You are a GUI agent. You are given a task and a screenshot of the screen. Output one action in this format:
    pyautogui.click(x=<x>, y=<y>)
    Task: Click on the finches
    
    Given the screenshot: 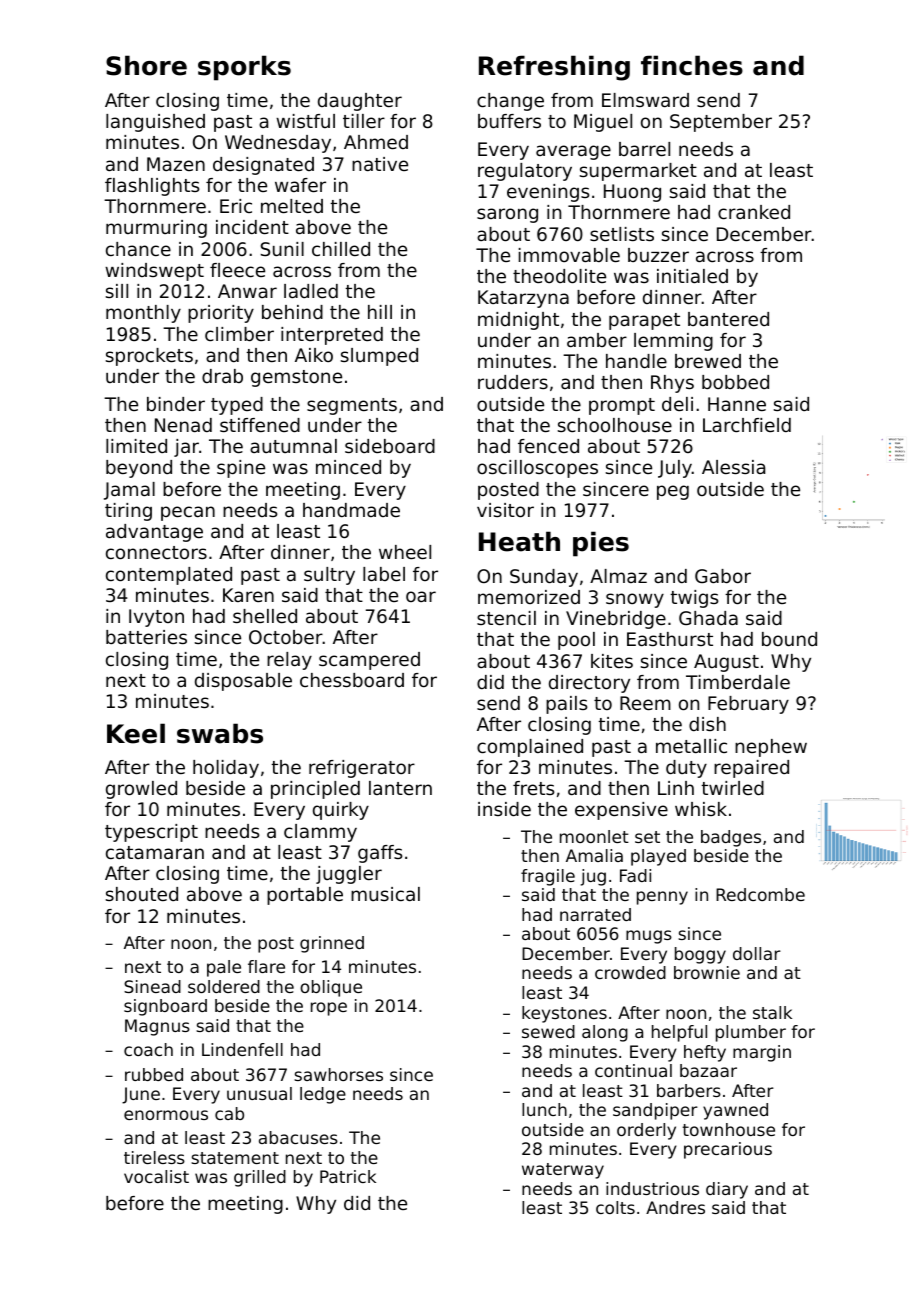 What is the action you would take?
    pyautogui.click(x=692, y=65)
